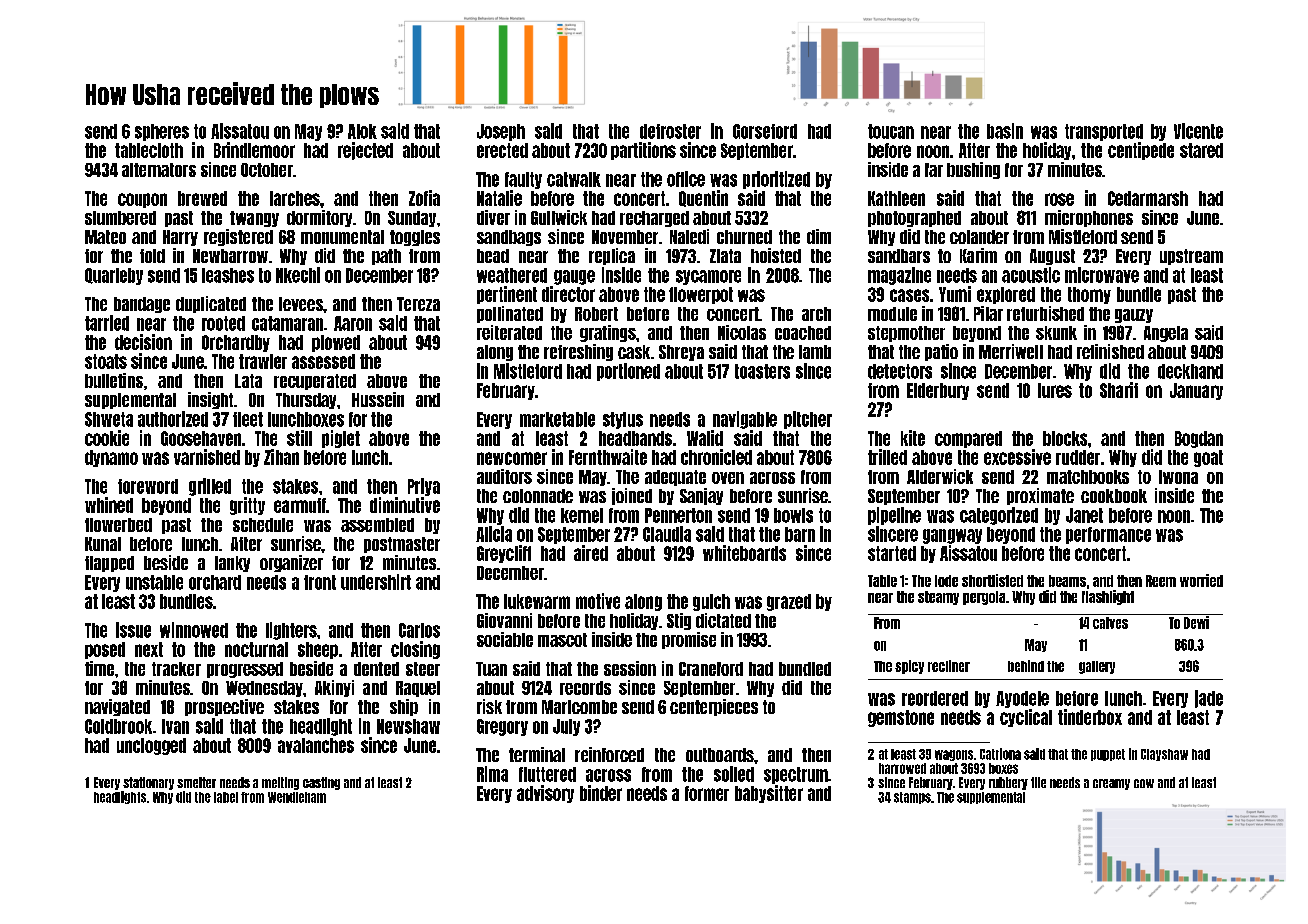 The height and width of the screenshot is (924, 1308). Describe the element at coordinates (559, 217) in the screenshot. I see `Gullwick` at that location.
